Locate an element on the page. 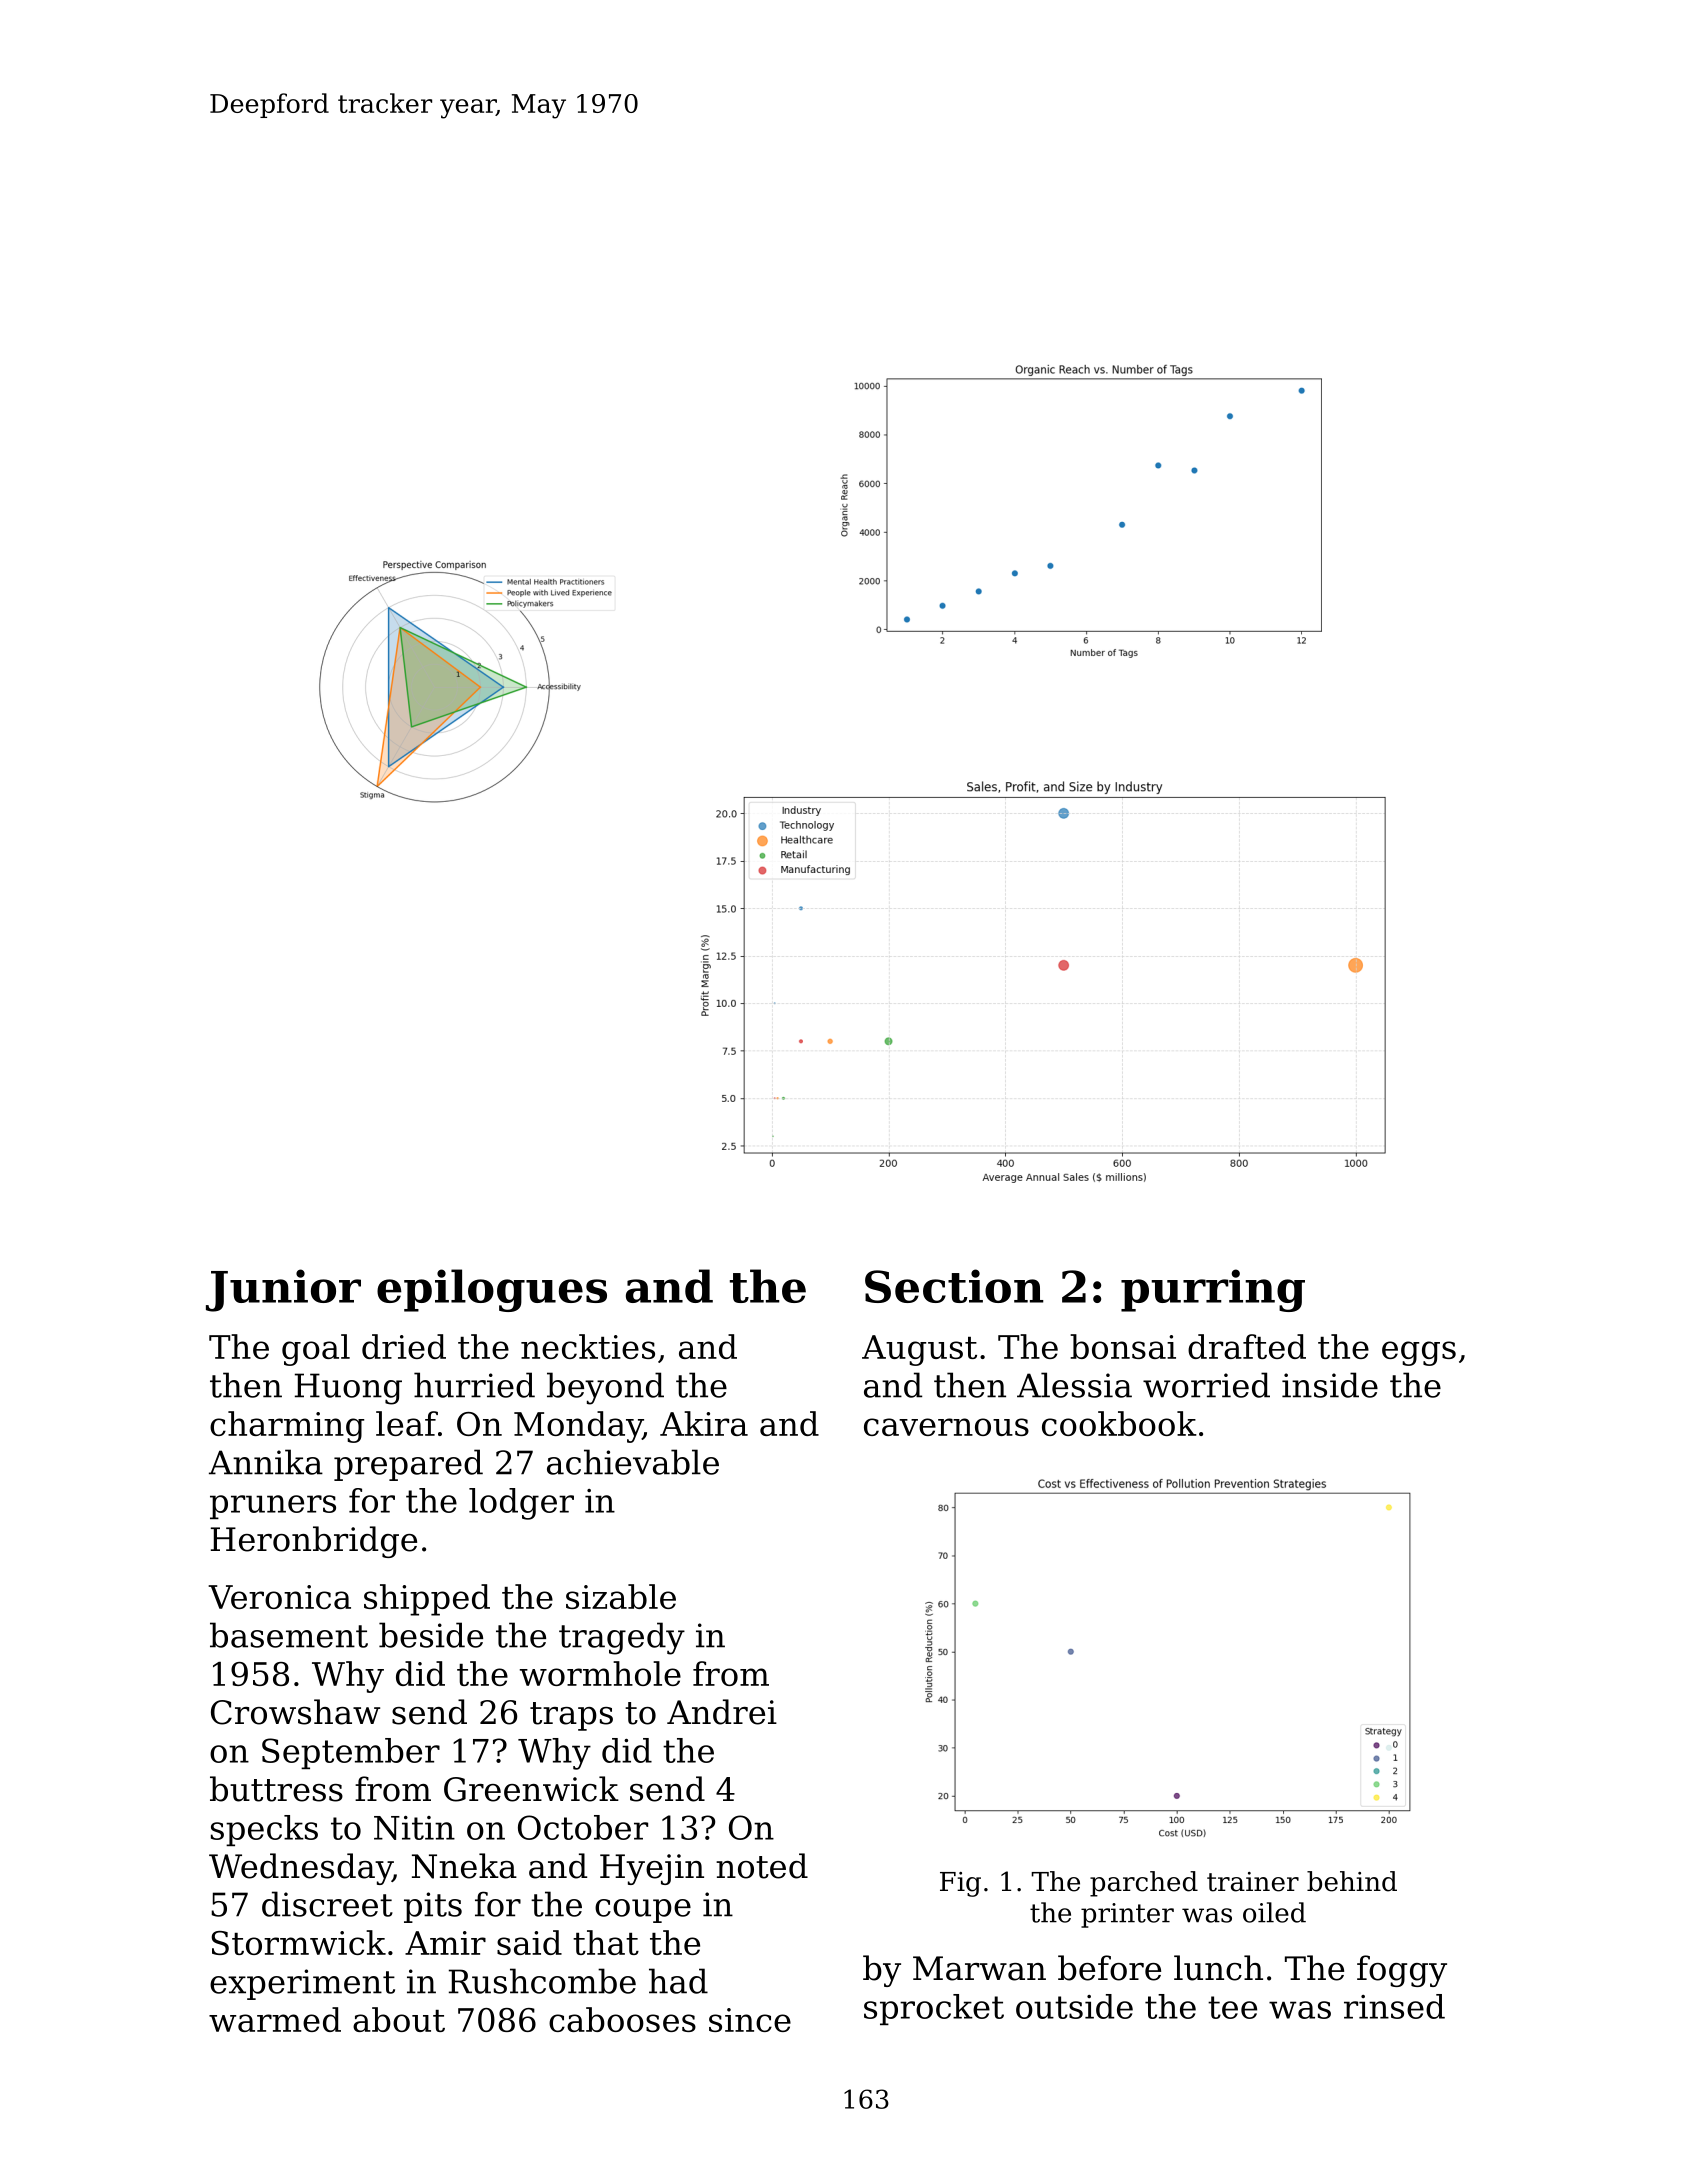 The width and height of the document is (1683, 2178). Junior is located at coordinates (283, 1290).
